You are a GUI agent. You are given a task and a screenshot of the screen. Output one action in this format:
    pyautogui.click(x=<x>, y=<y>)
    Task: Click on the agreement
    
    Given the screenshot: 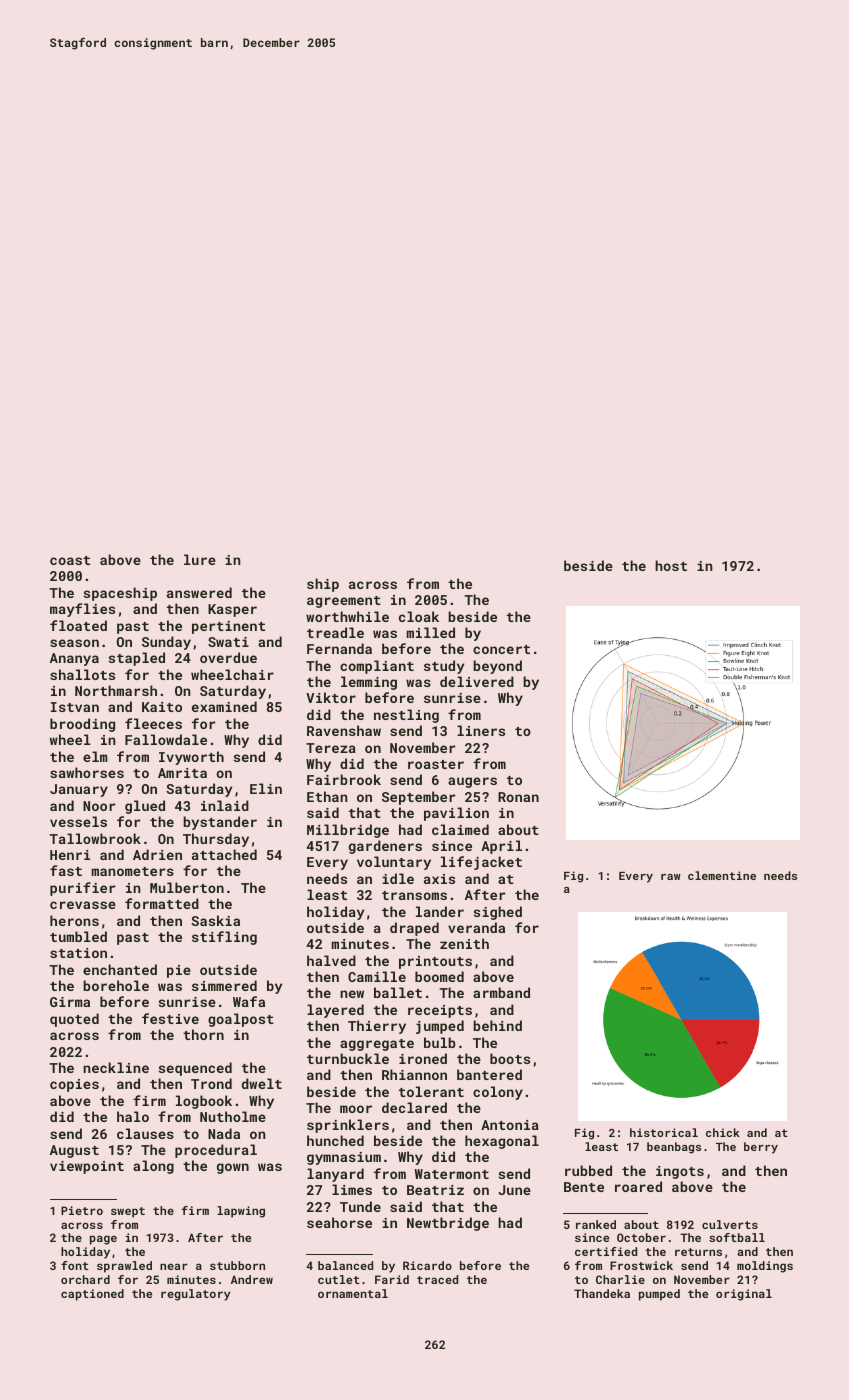 What is the action you would take?
    pyautogui.click(x=344, y=602)
